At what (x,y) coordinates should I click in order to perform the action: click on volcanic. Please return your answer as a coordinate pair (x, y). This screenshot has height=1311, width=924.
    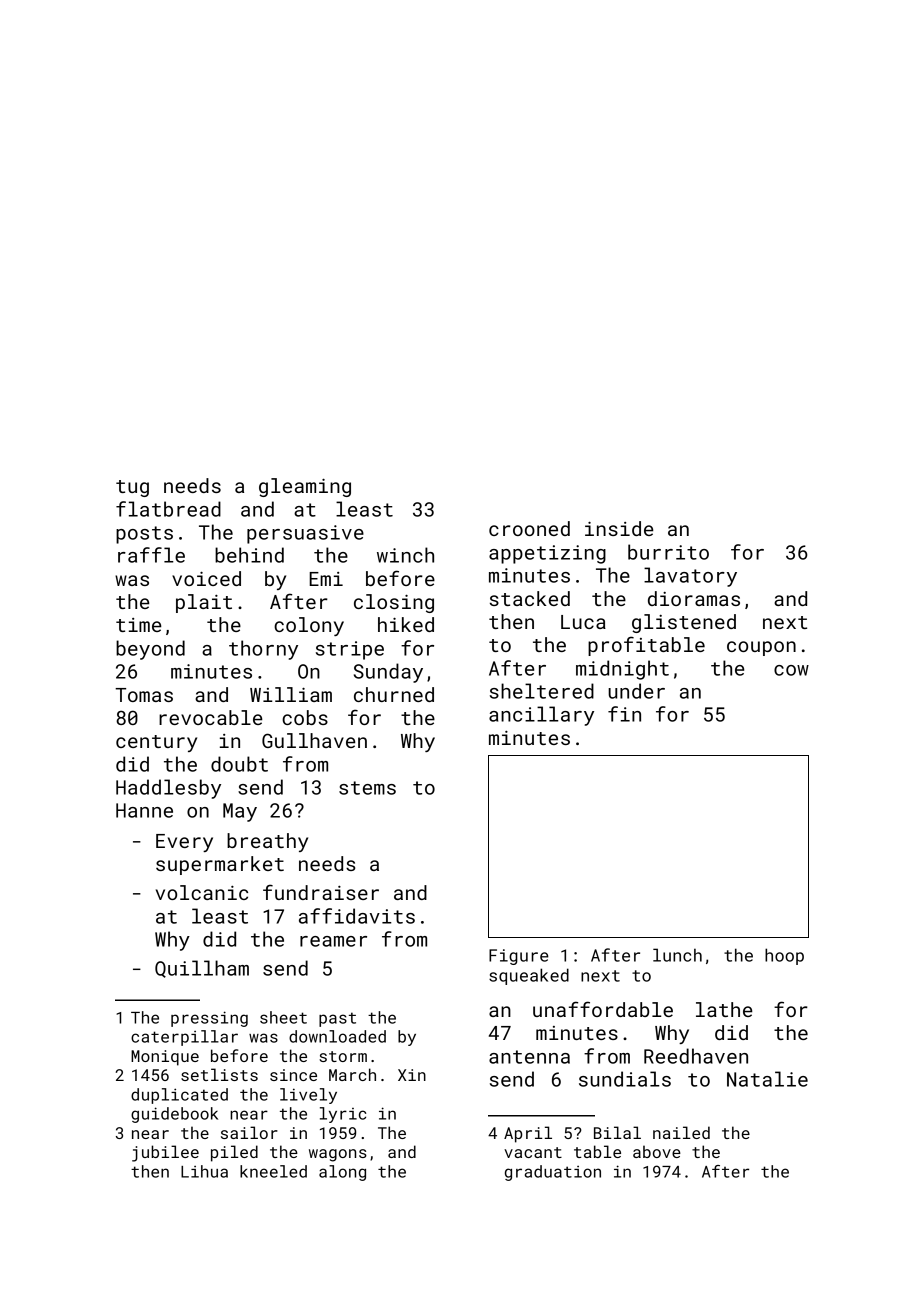
    Looking at the image, I should click on (202, 892).
